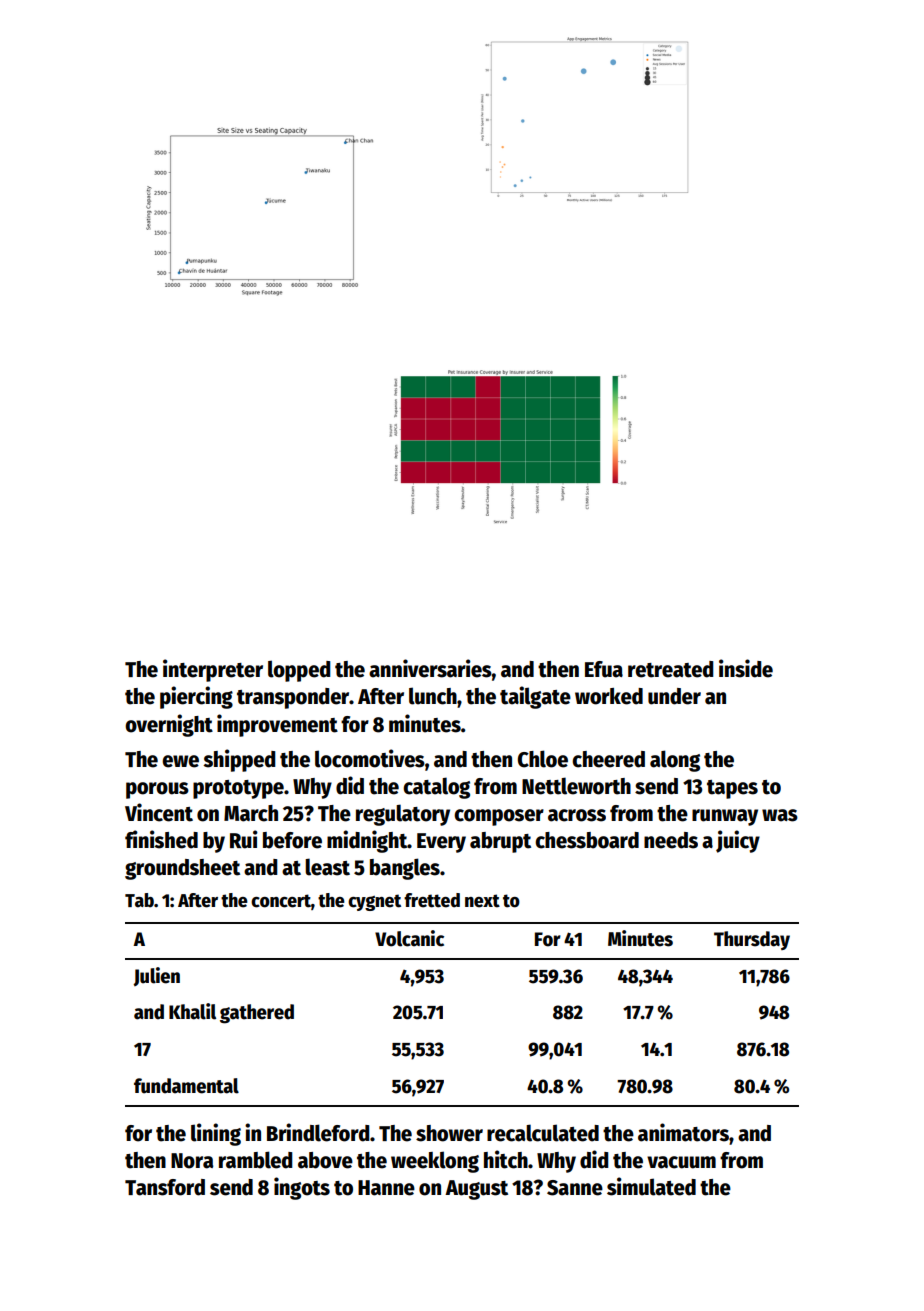  I want to click on Julien, so click(156, 976).
